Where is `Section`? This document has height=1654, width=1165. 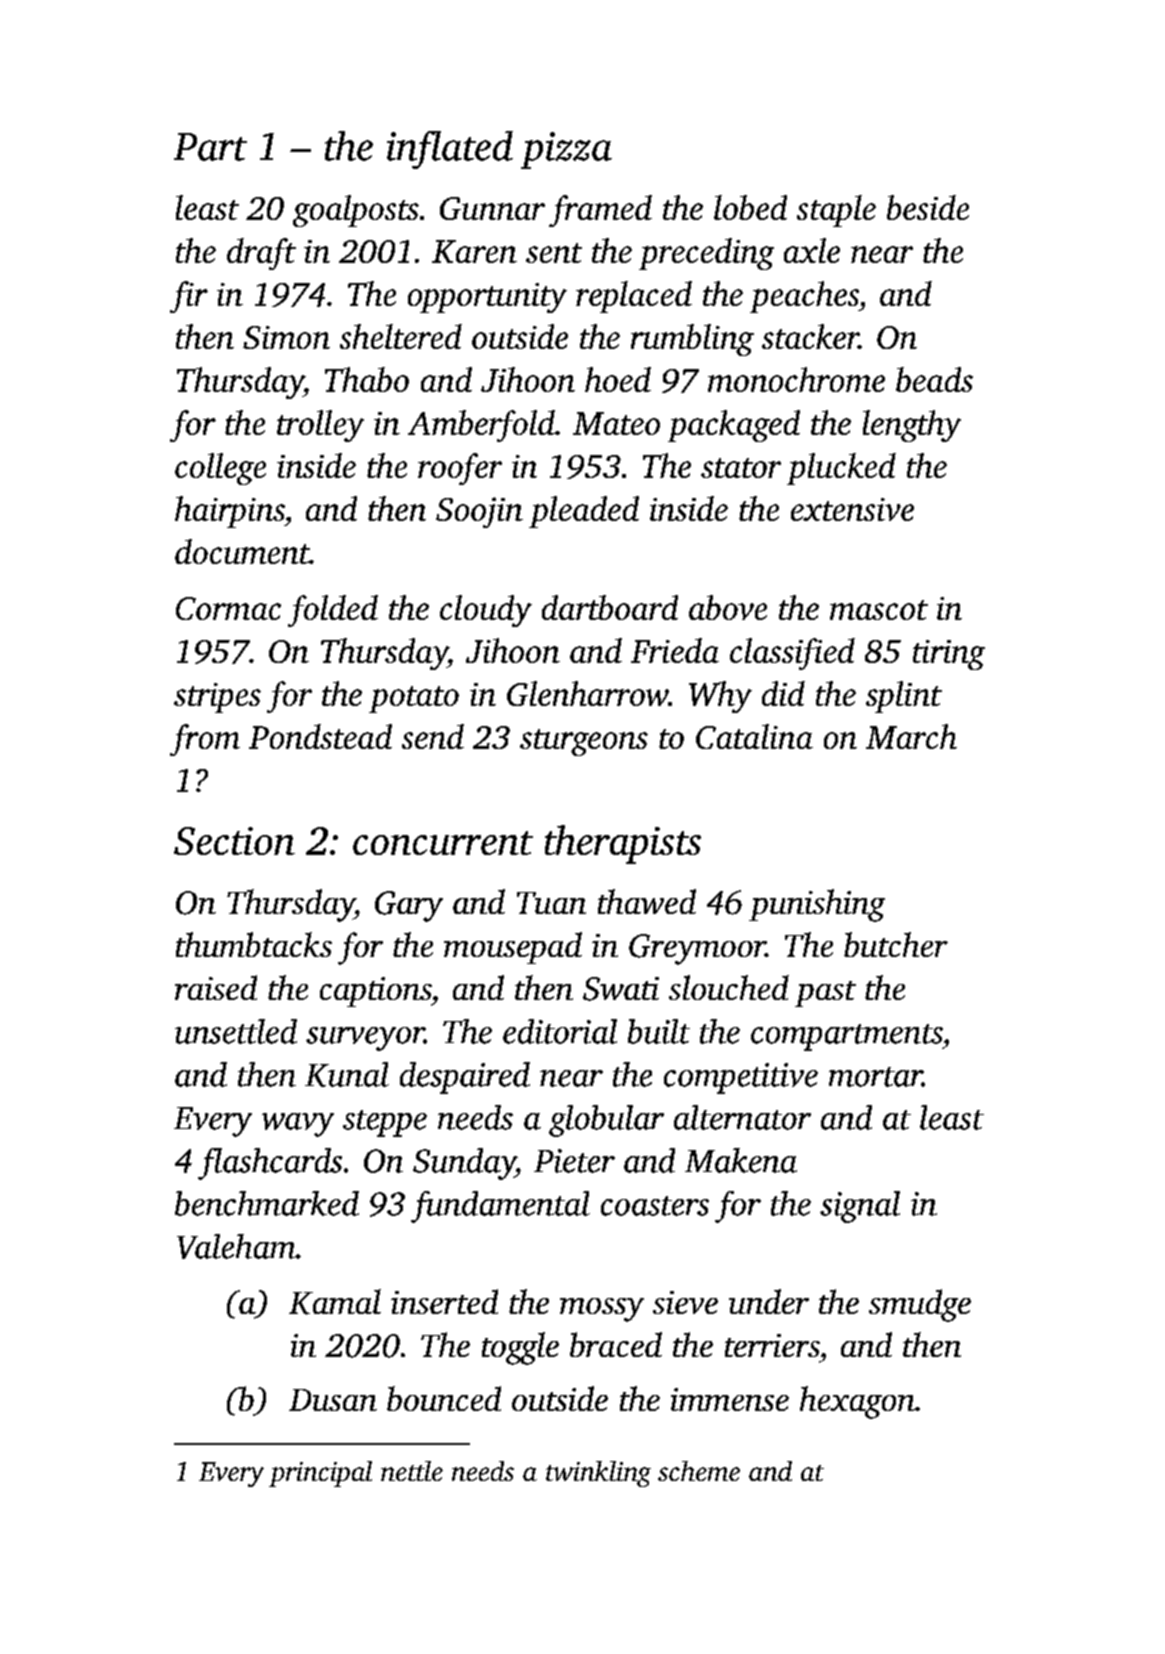
Section is located at coordinates (234, 841).
